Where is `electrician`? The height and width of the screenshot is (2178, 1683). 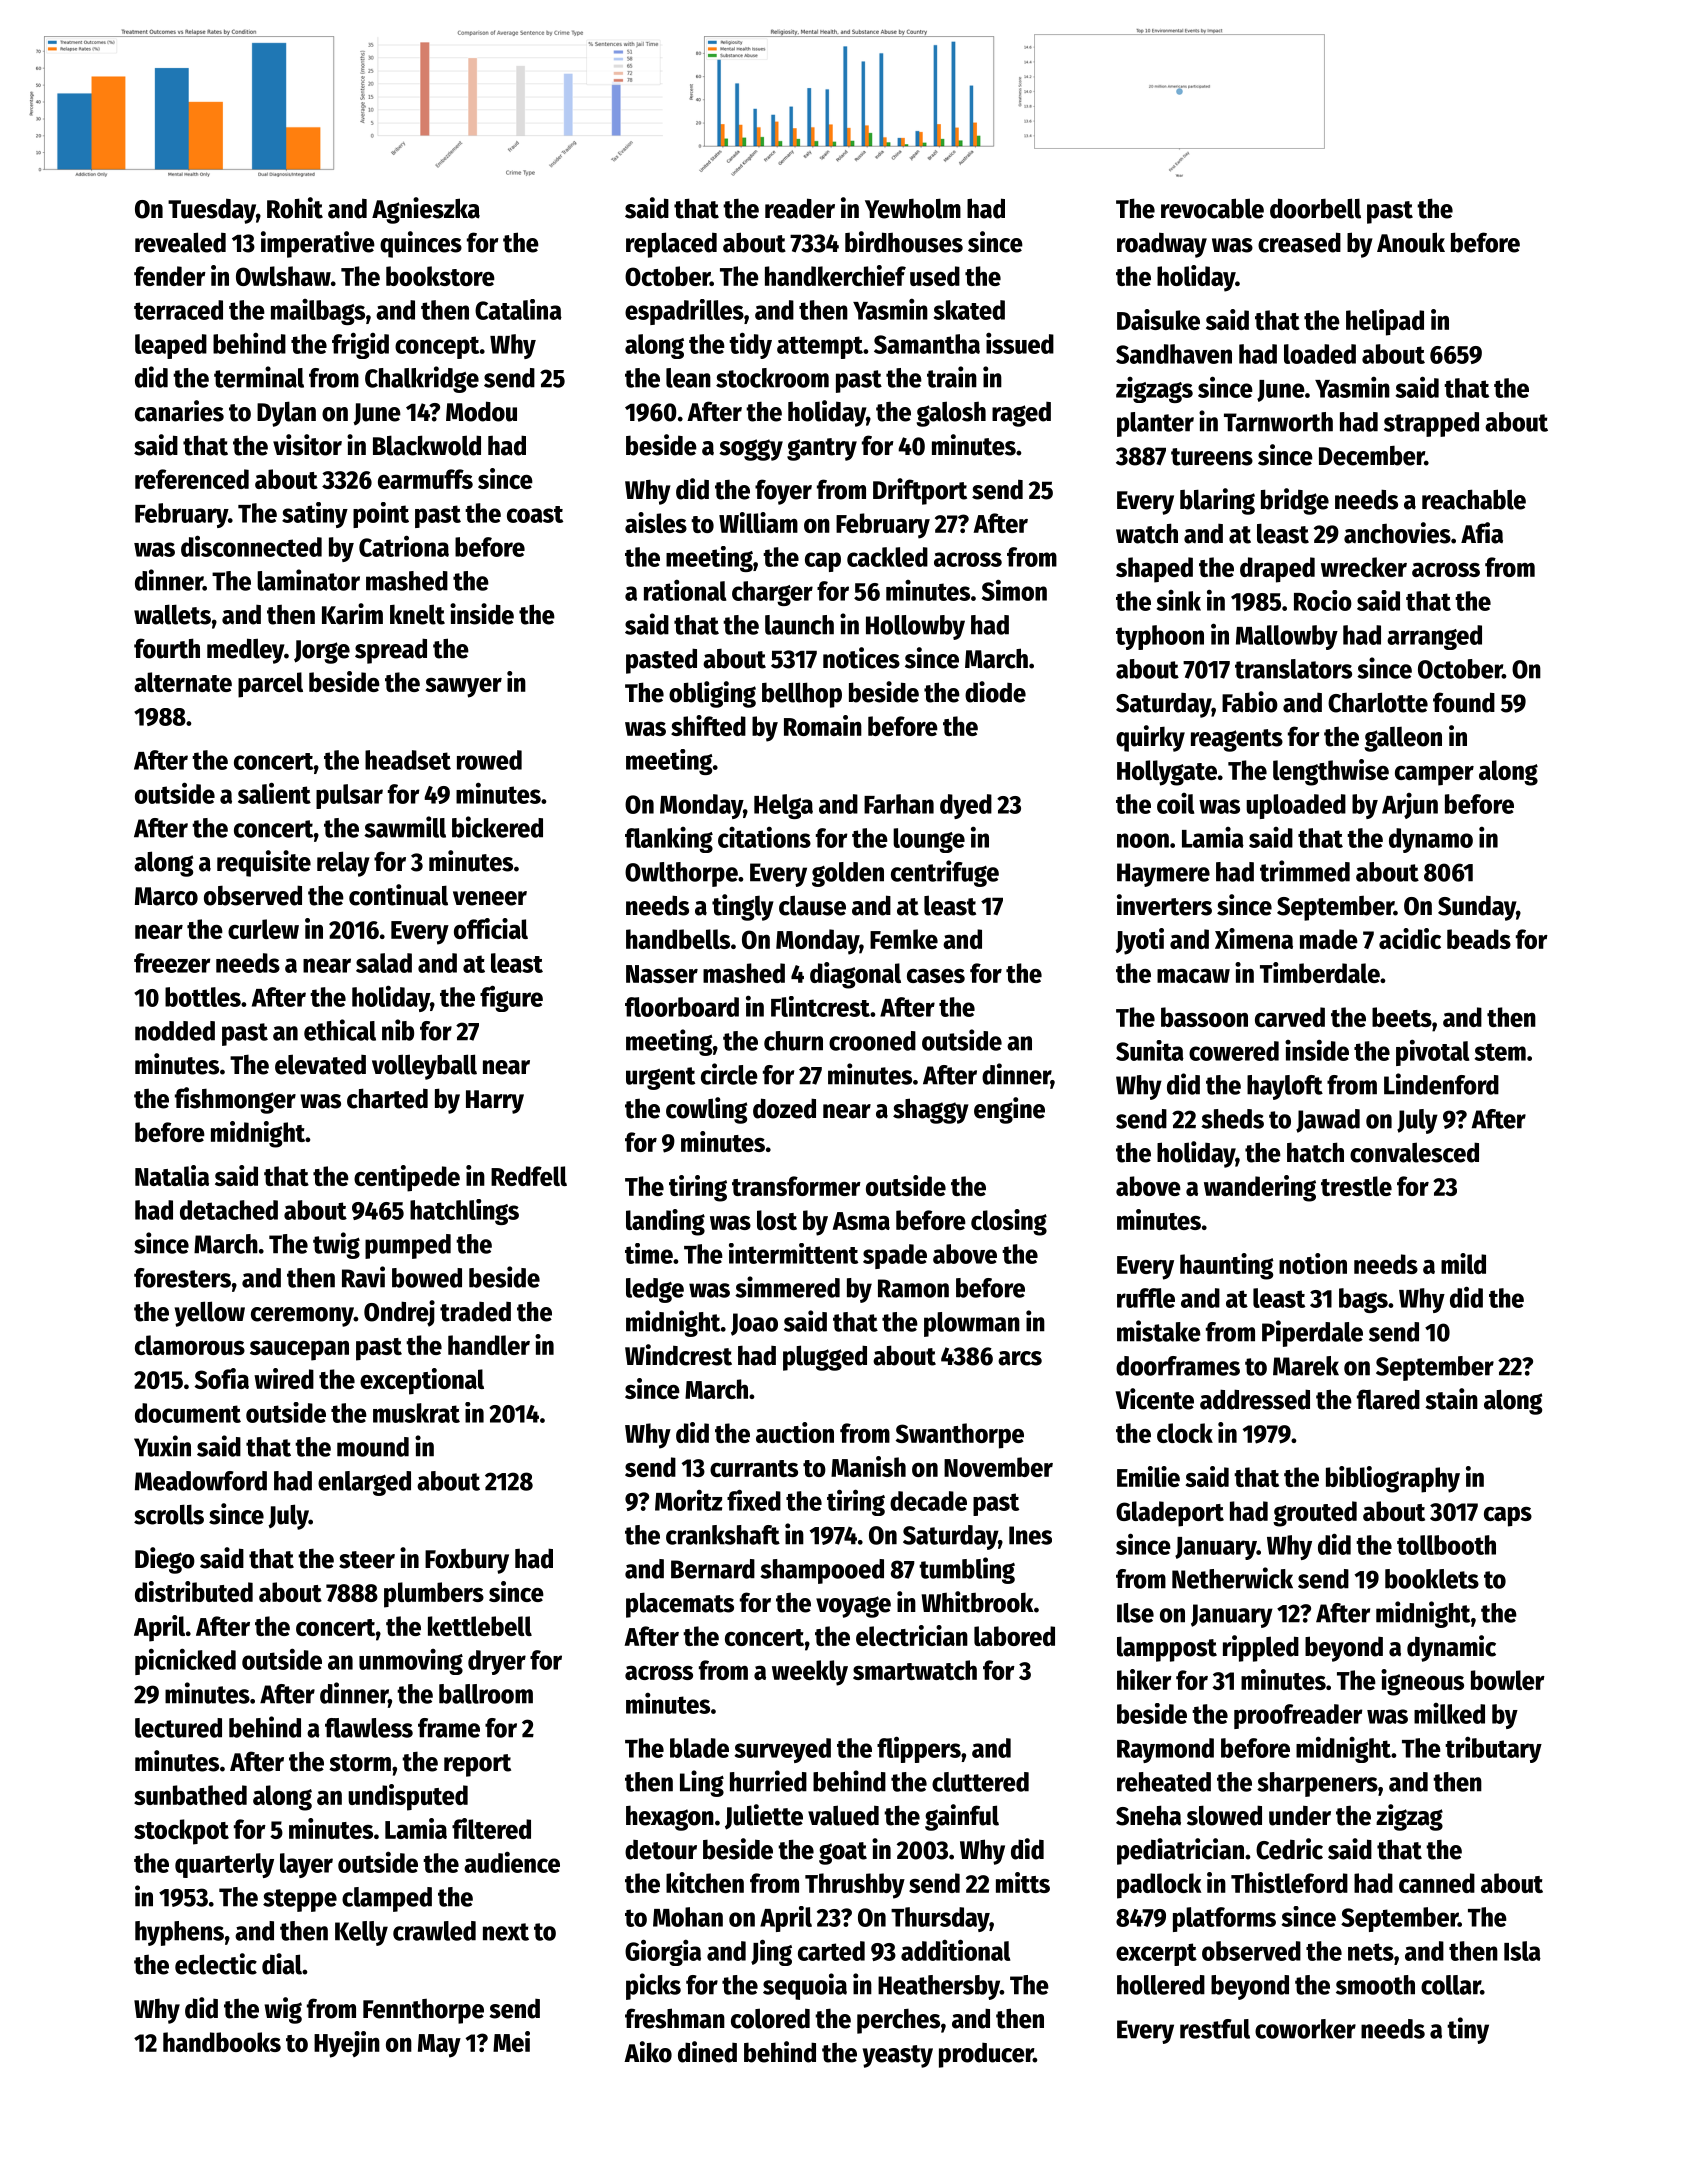 electrician is located at coordinates (912, 1635).
